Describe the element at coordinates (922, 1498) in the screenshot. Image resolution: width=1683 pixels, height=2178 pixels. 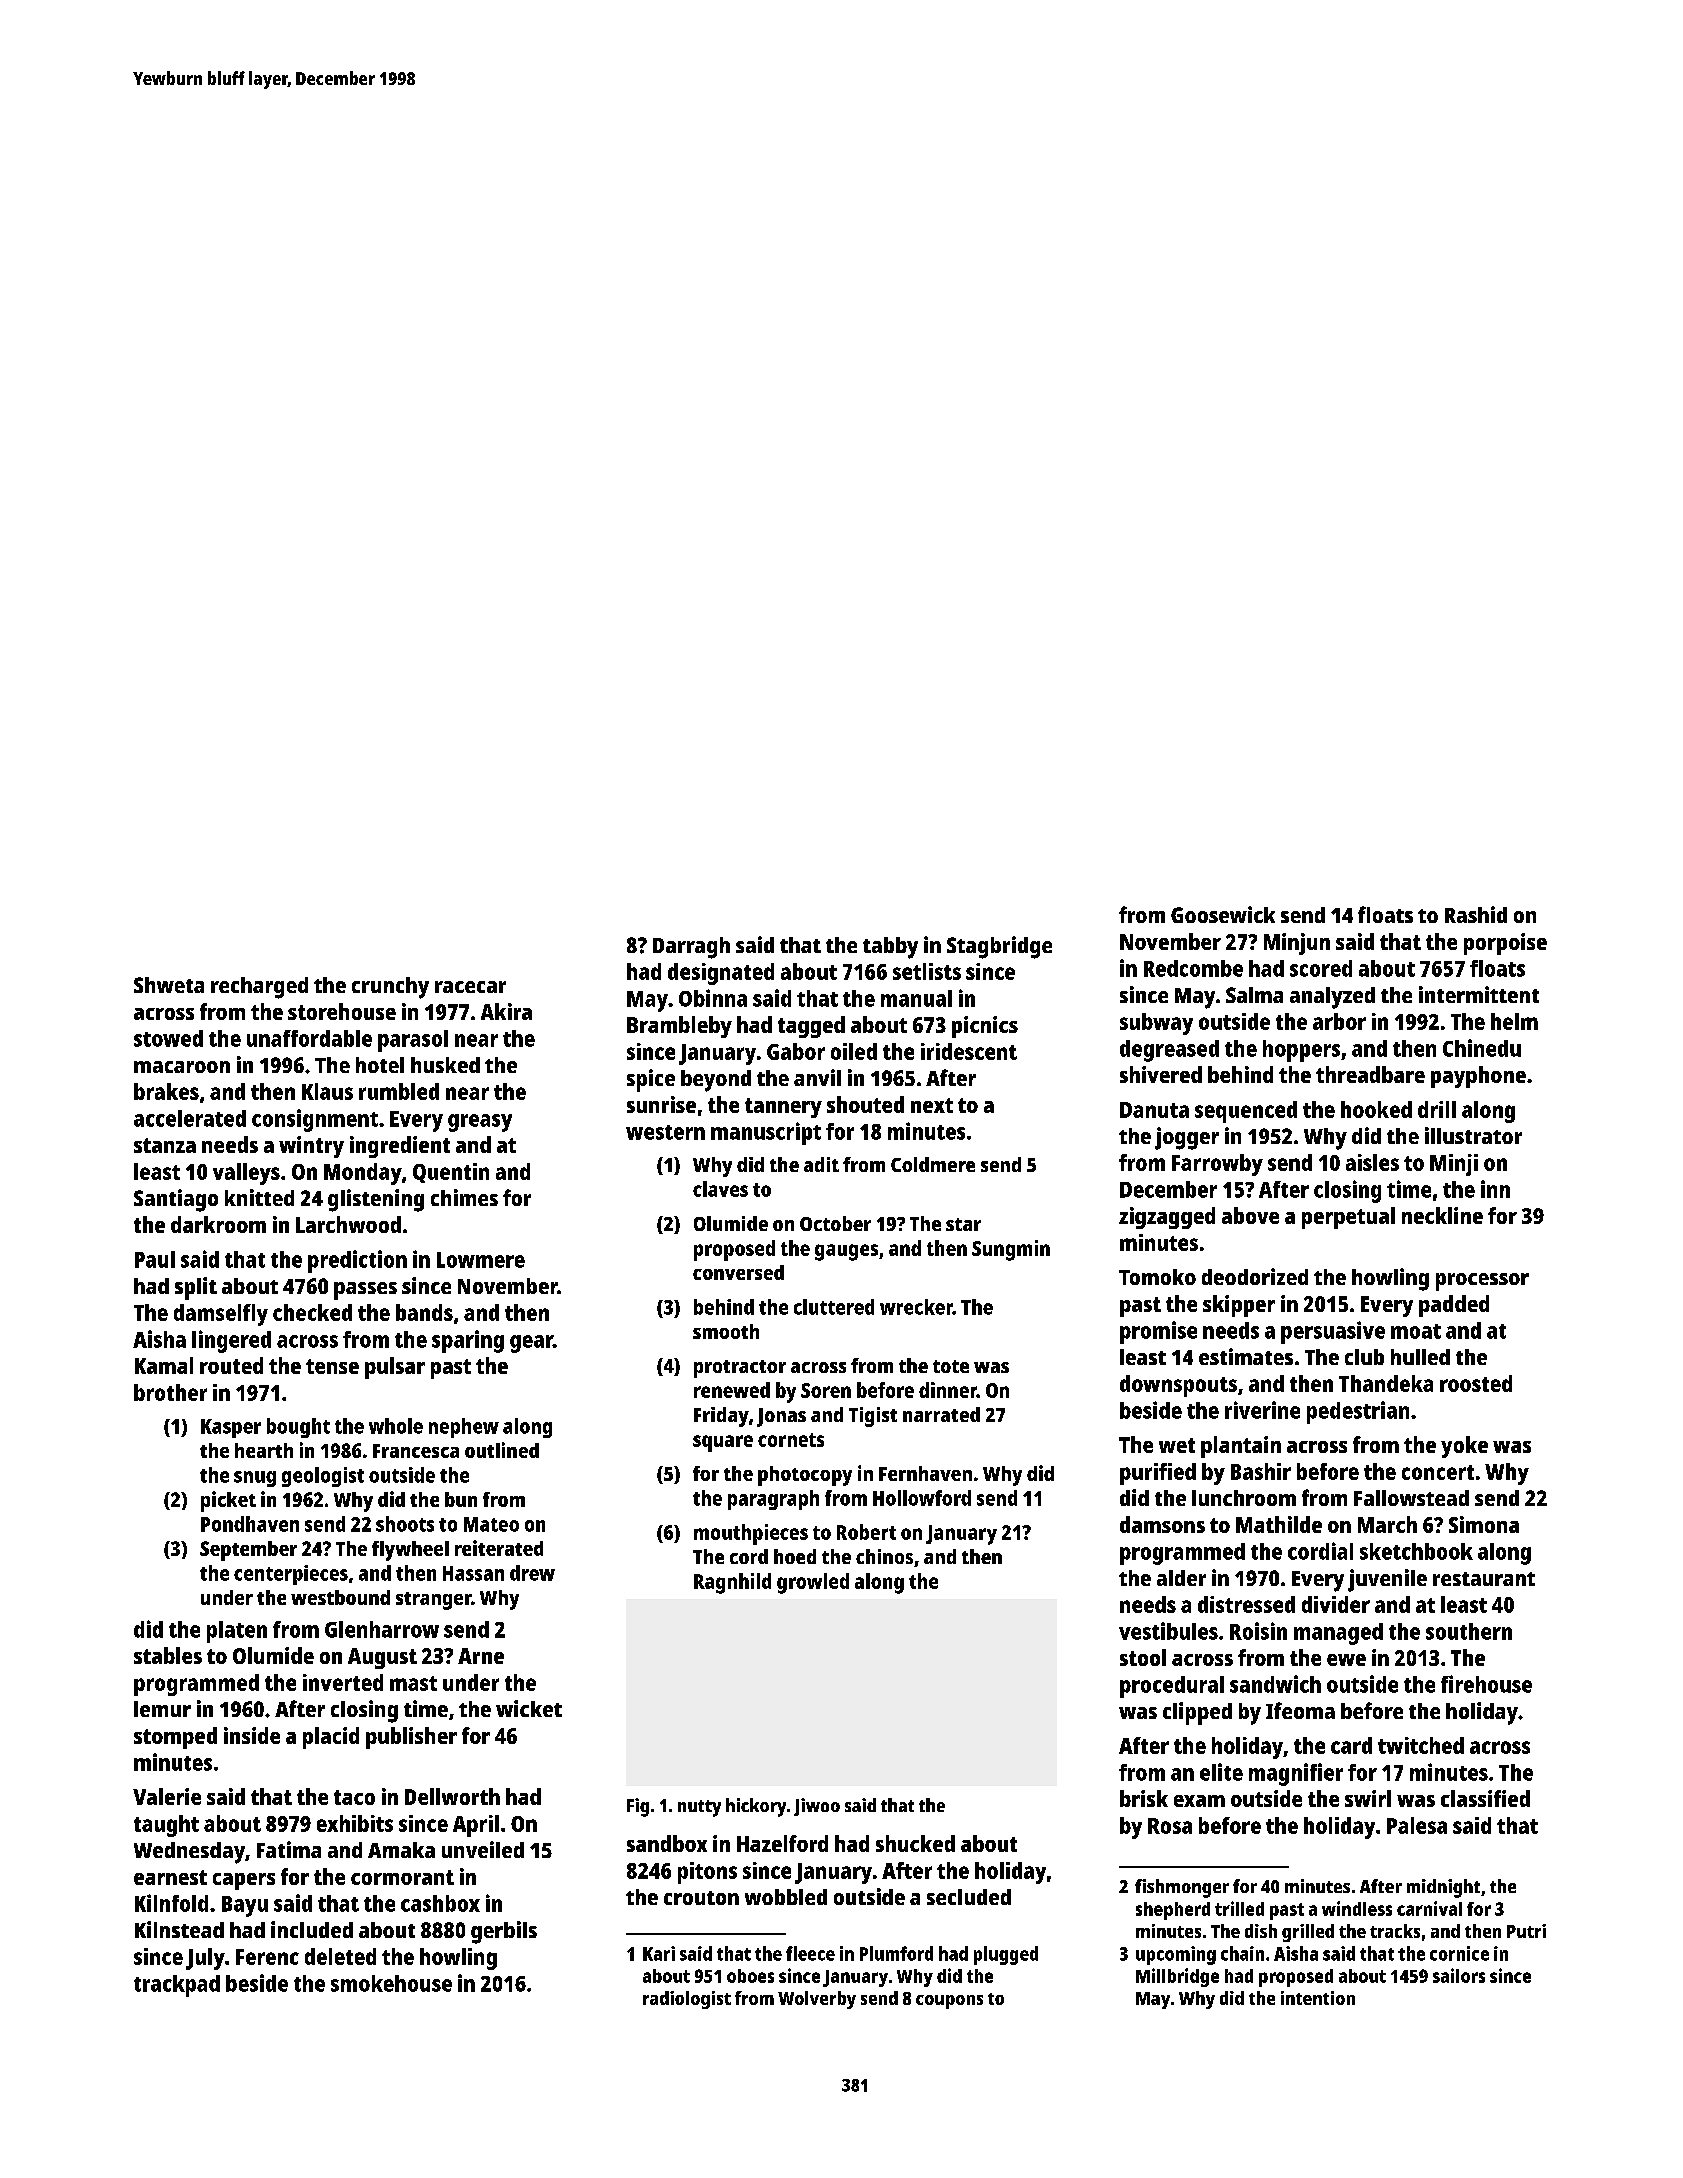
I see `Hollowford` at that location.
